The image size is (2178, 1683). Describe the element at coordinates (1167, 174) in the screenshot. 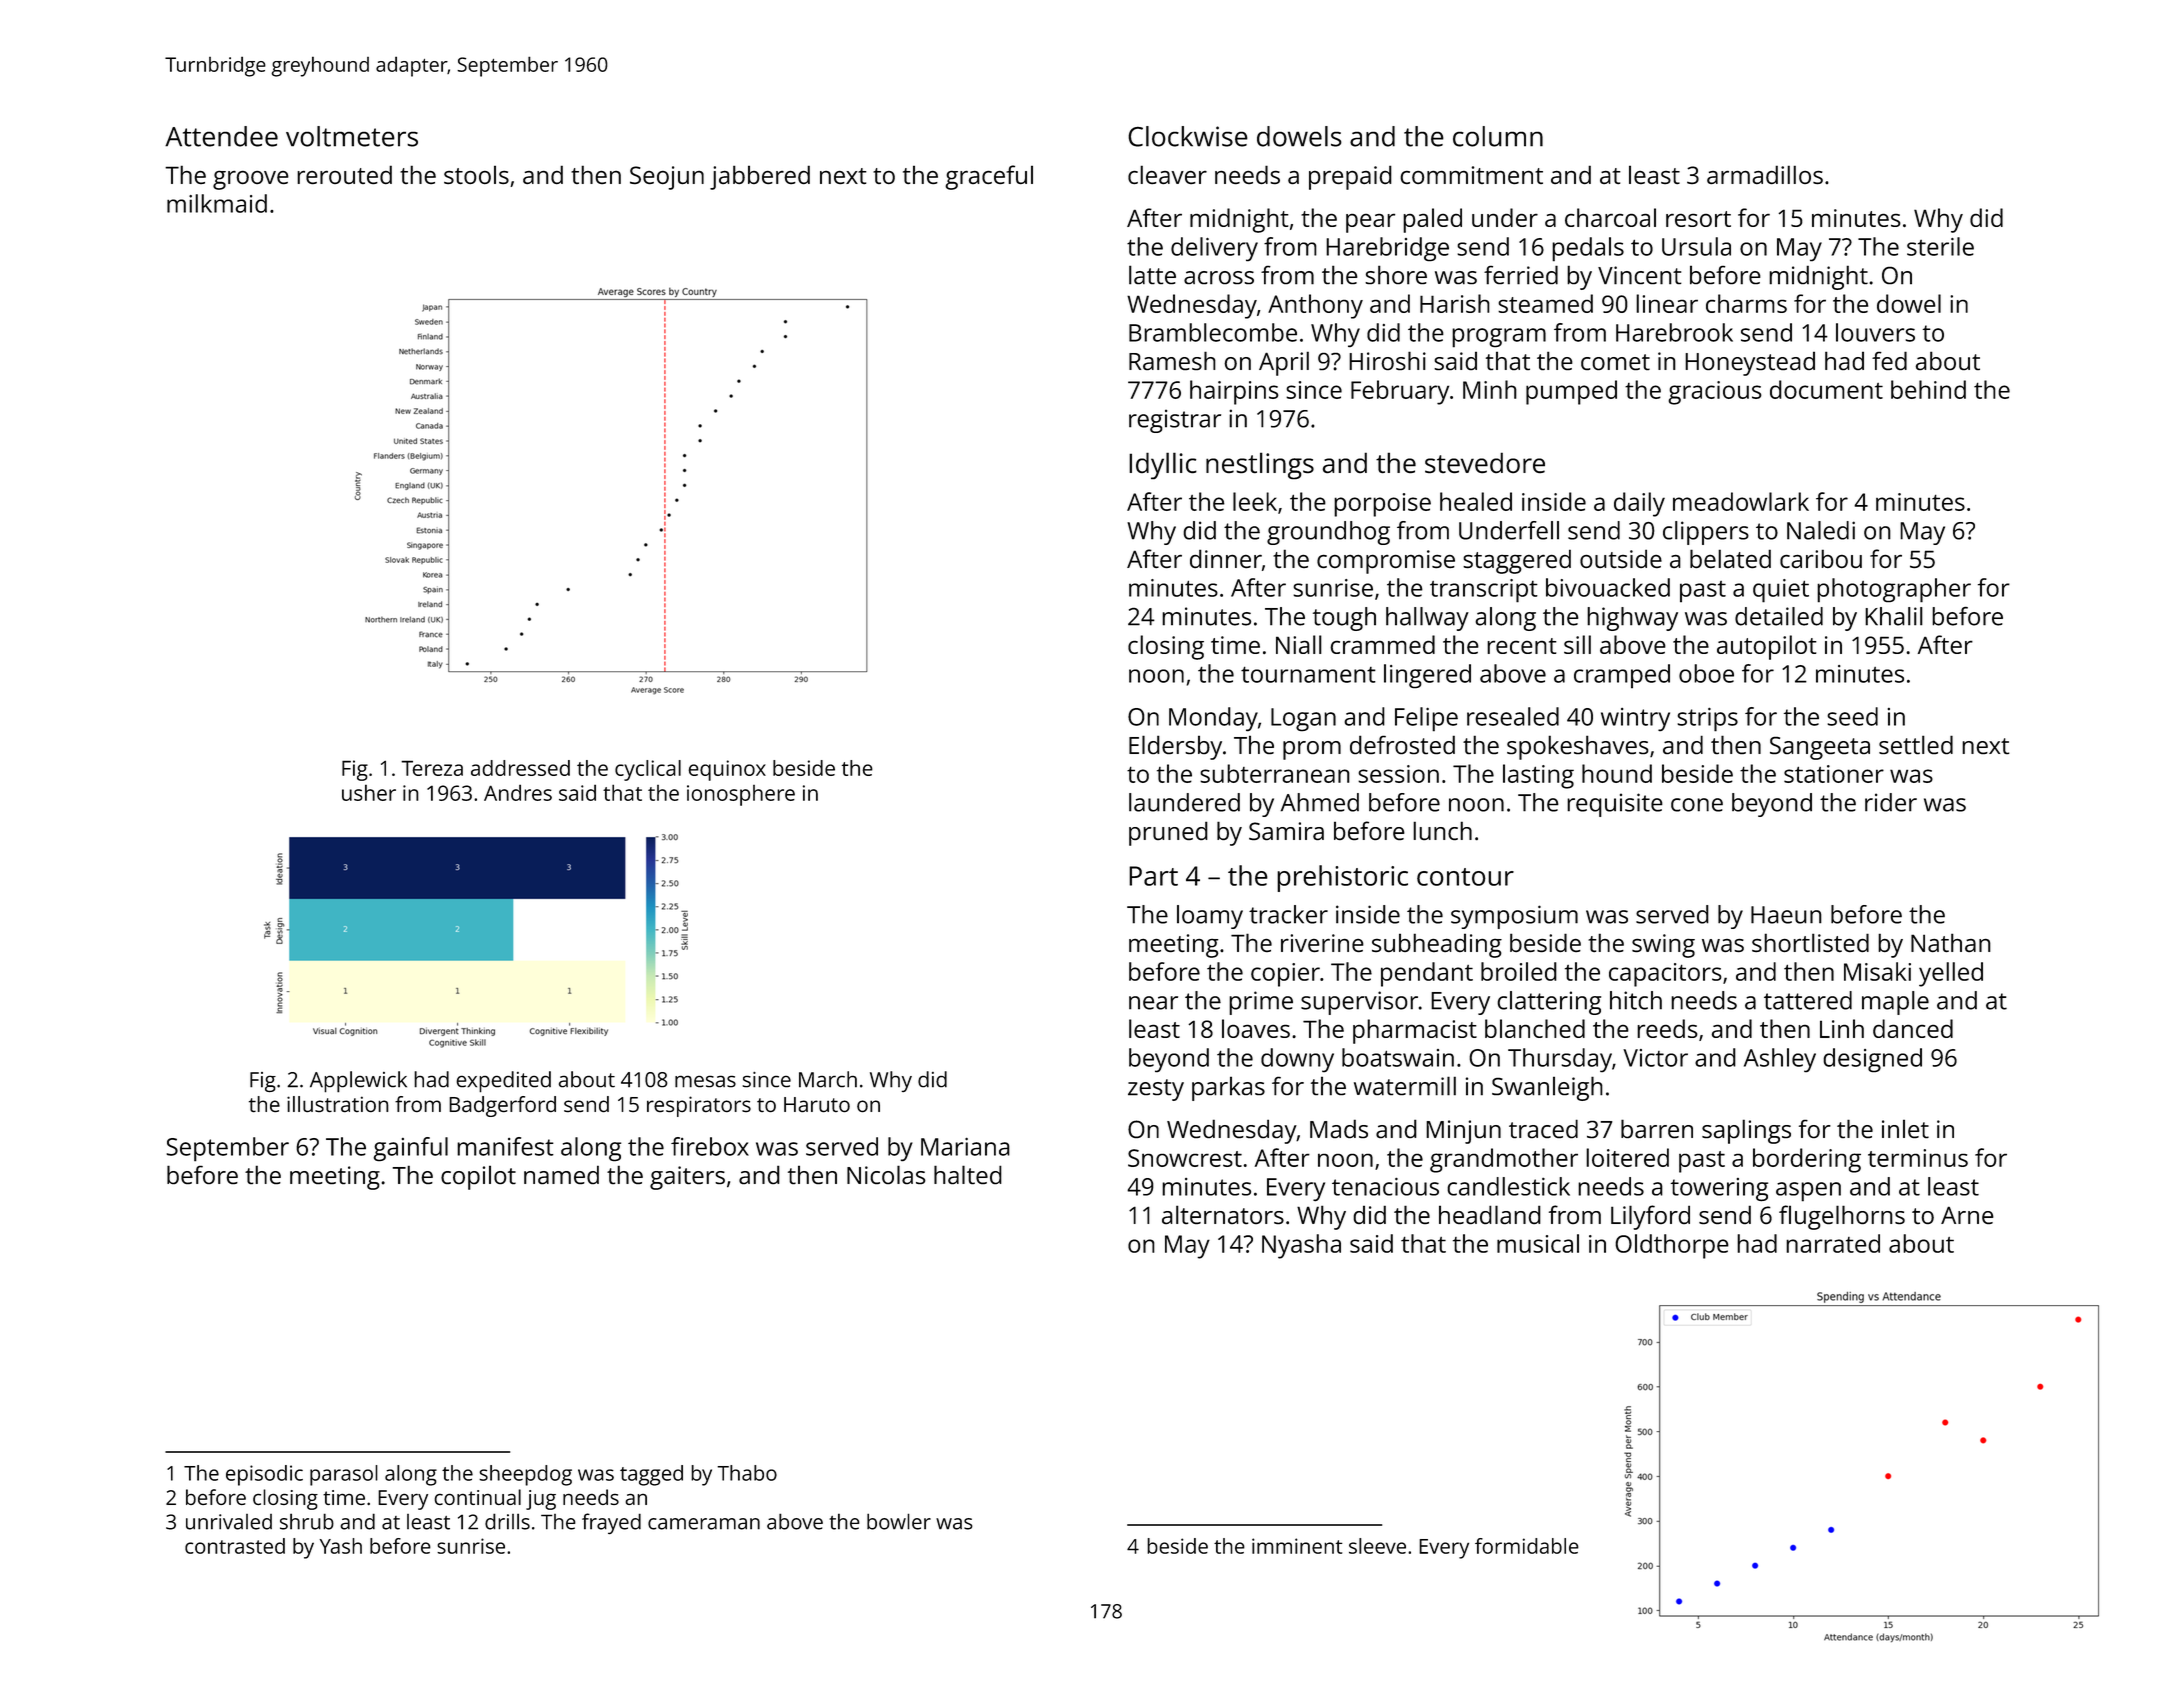

I see `cleaver` at that location.
